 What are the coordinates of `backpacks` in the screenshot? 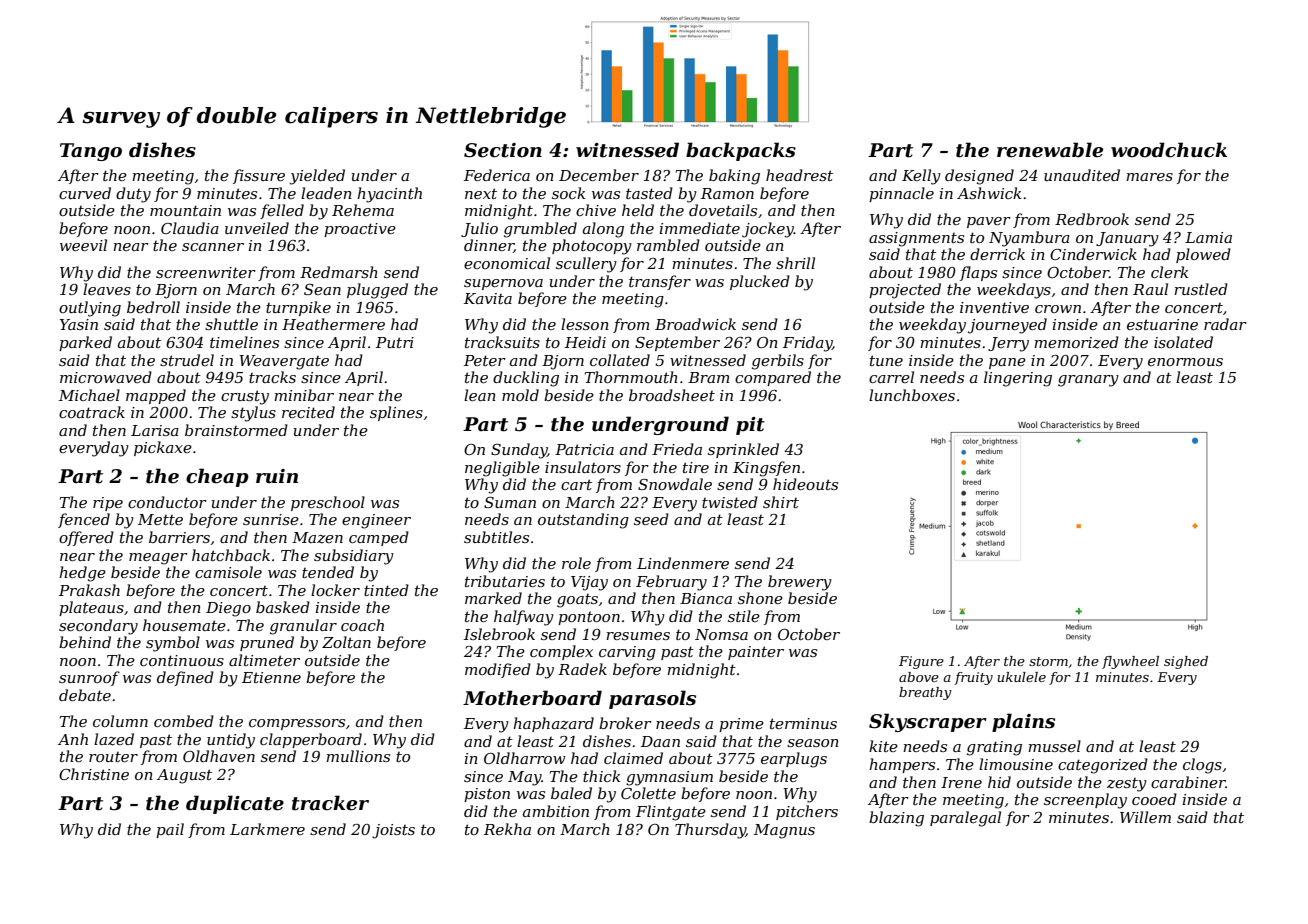 It's located at (741, 151).
